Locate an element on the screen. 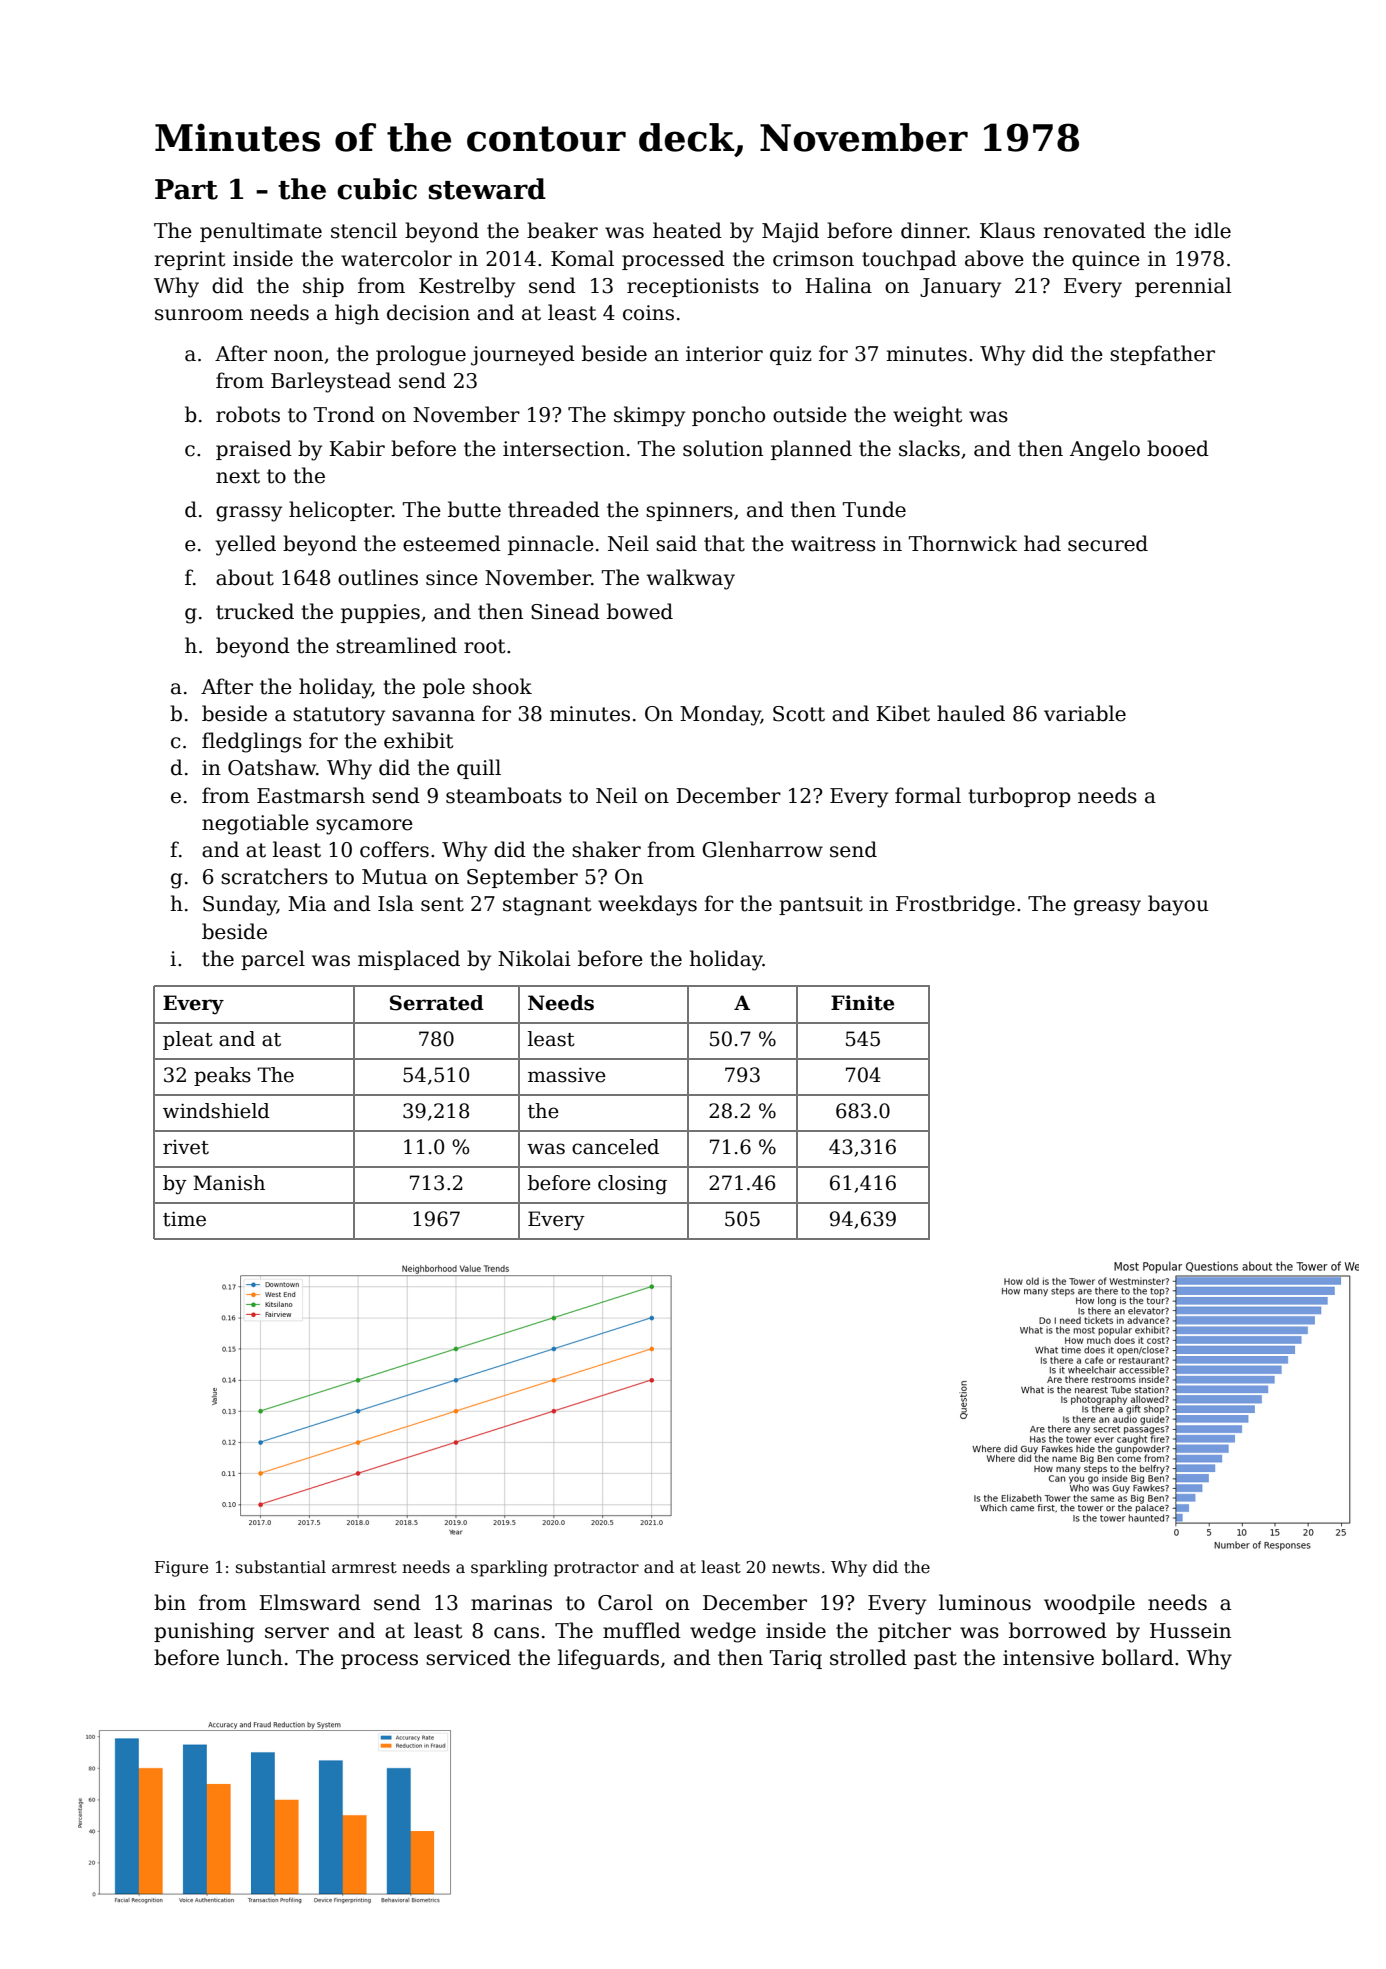 The image size is (1386, 1969). windshield is located at coordinates (216, 1111).
